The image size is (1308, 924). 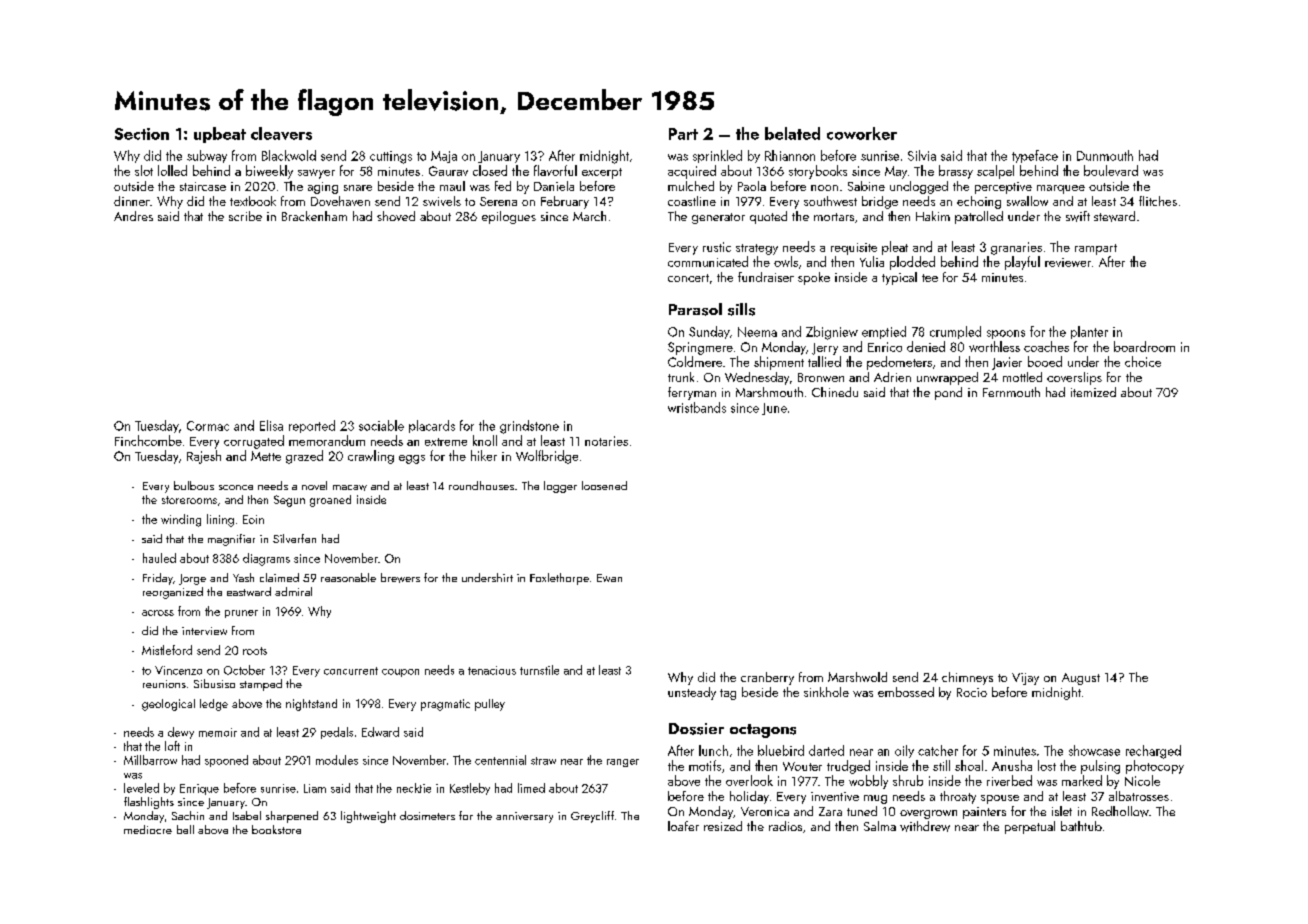 What do you see at coordinates (792, 133) in the screenshot?
I see `belated` at bounding box center [792, 133].
